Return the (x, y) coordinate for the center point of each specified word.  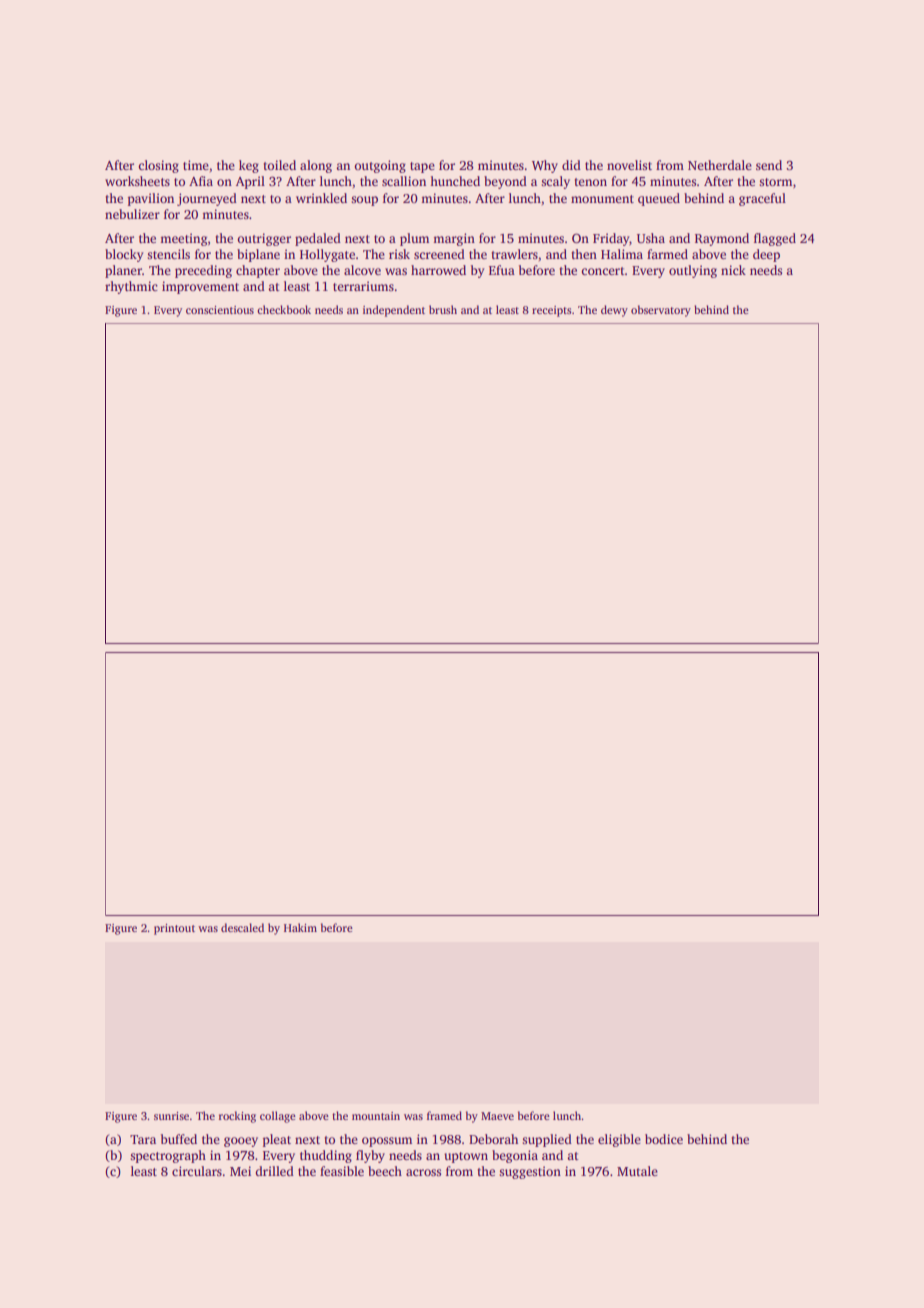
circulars (197, 1171)
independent (394, 311)
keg (249, 166)
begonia (515, 1156)
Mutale (637, 1171)
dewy (614, 311)
